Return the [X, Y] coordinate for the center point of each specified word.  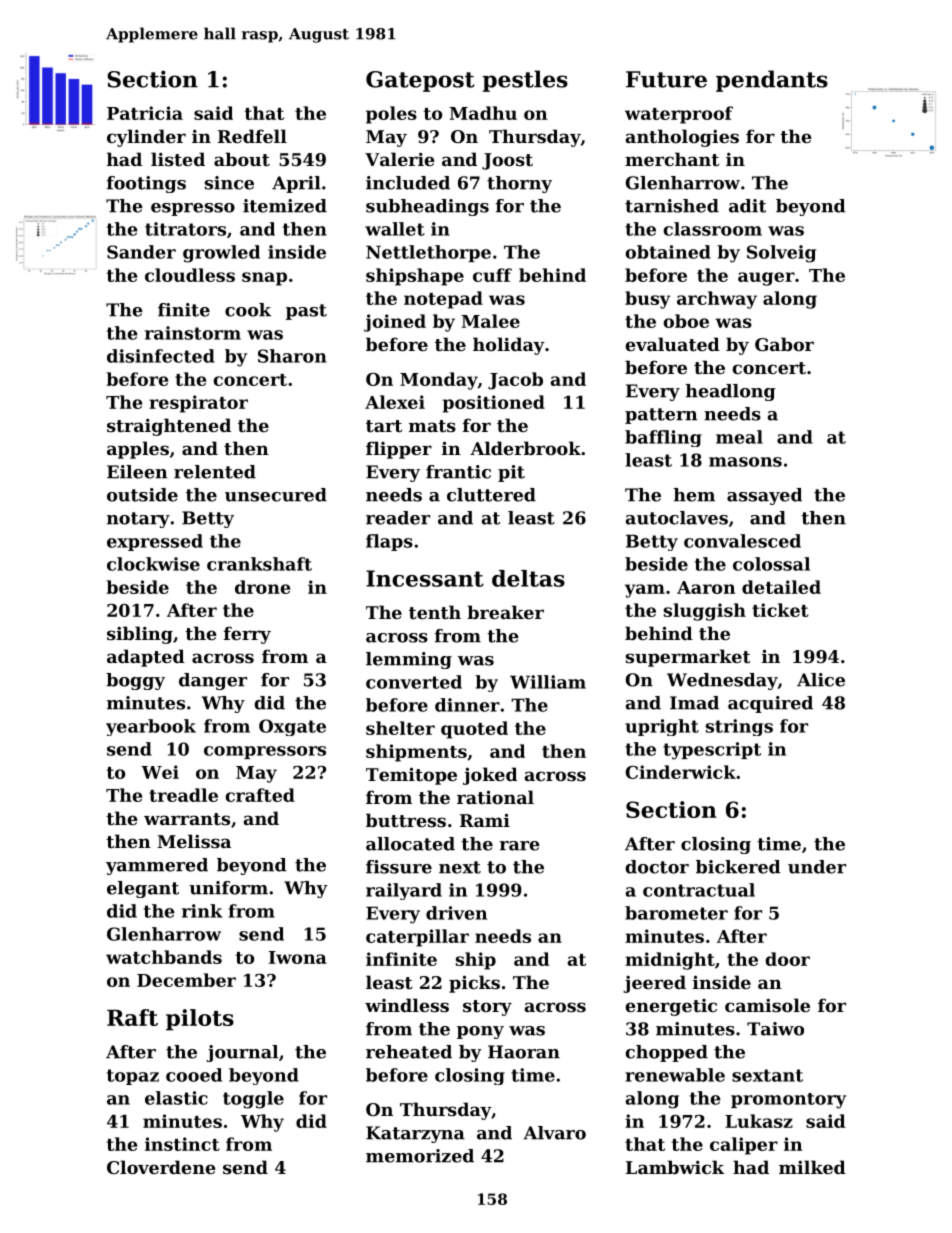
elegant [143, 889]
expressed [155, 542]
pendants [772, 81]
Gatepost [420, 81]
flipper [399, 450]
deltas [528, 578]
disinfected [161, 356]
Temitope [411, 776]
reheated [409, 1052]
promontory [788, 1101]
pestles [525, 81]
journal [242, 1053]
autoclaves [676, 518]
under [817, 867]
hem [694, 495]
